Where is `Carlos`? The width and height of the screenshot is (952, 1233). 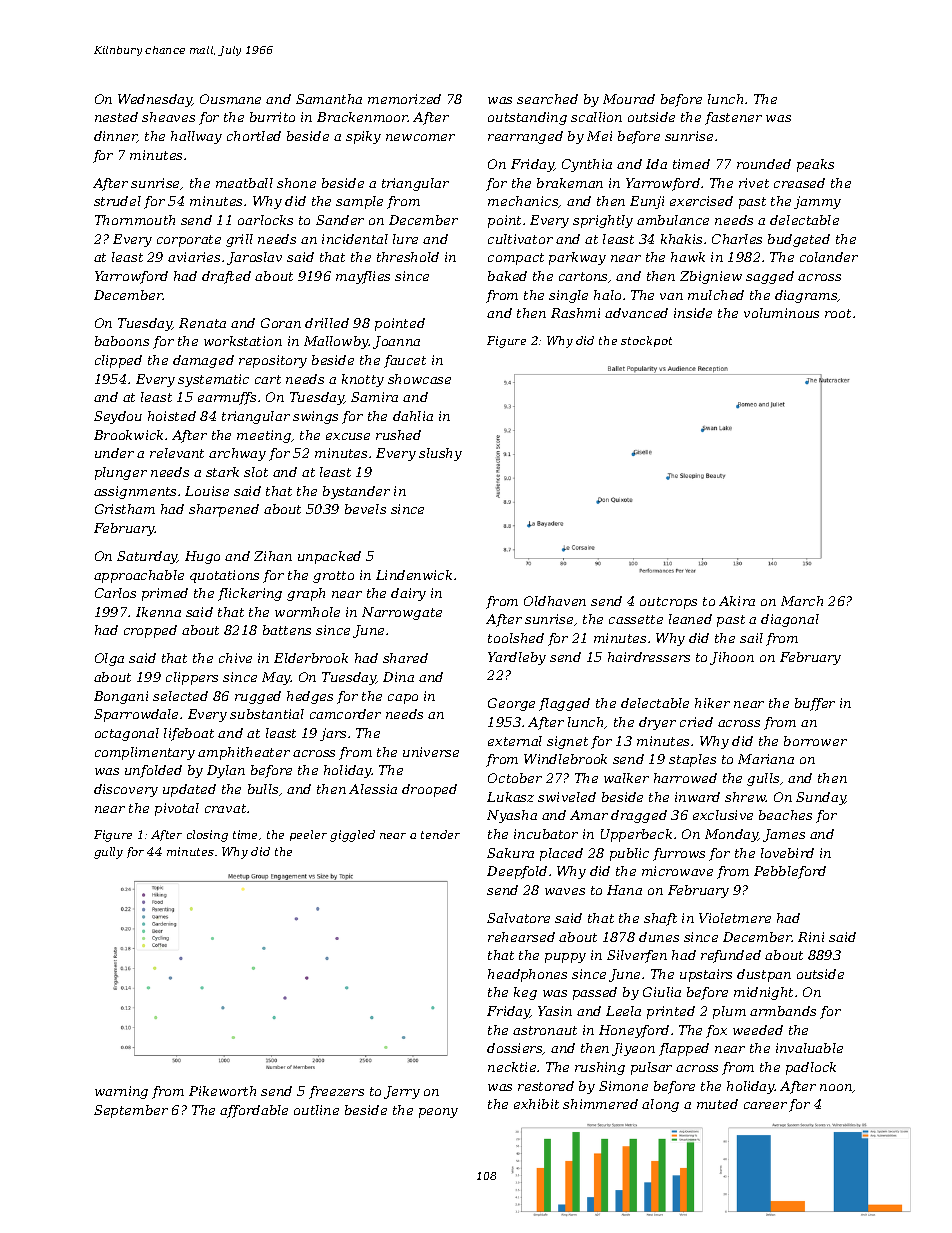 Carlos is located at coordinates (115, 593).
